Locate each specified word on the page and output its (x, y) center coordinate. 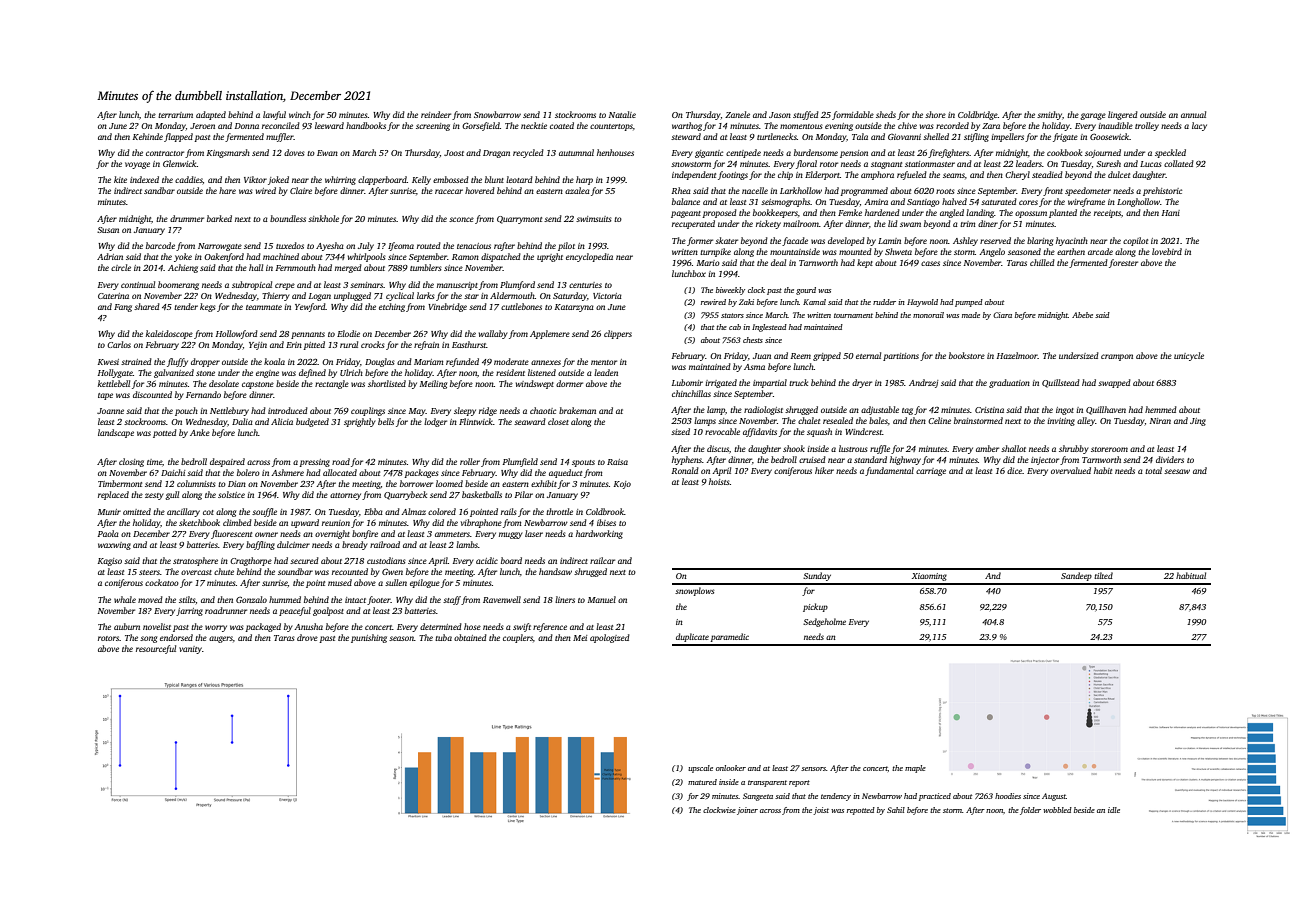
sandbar (159, 190)
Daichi (173, 472)
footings (733, 175)
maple (915, 769)
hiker (824, 470)
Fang (123, 308)
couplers (518, 638)
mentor (604, 362)
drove (307, 637)
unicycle (1189, 356)
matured (702, 782)
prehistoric (1162, 191)
